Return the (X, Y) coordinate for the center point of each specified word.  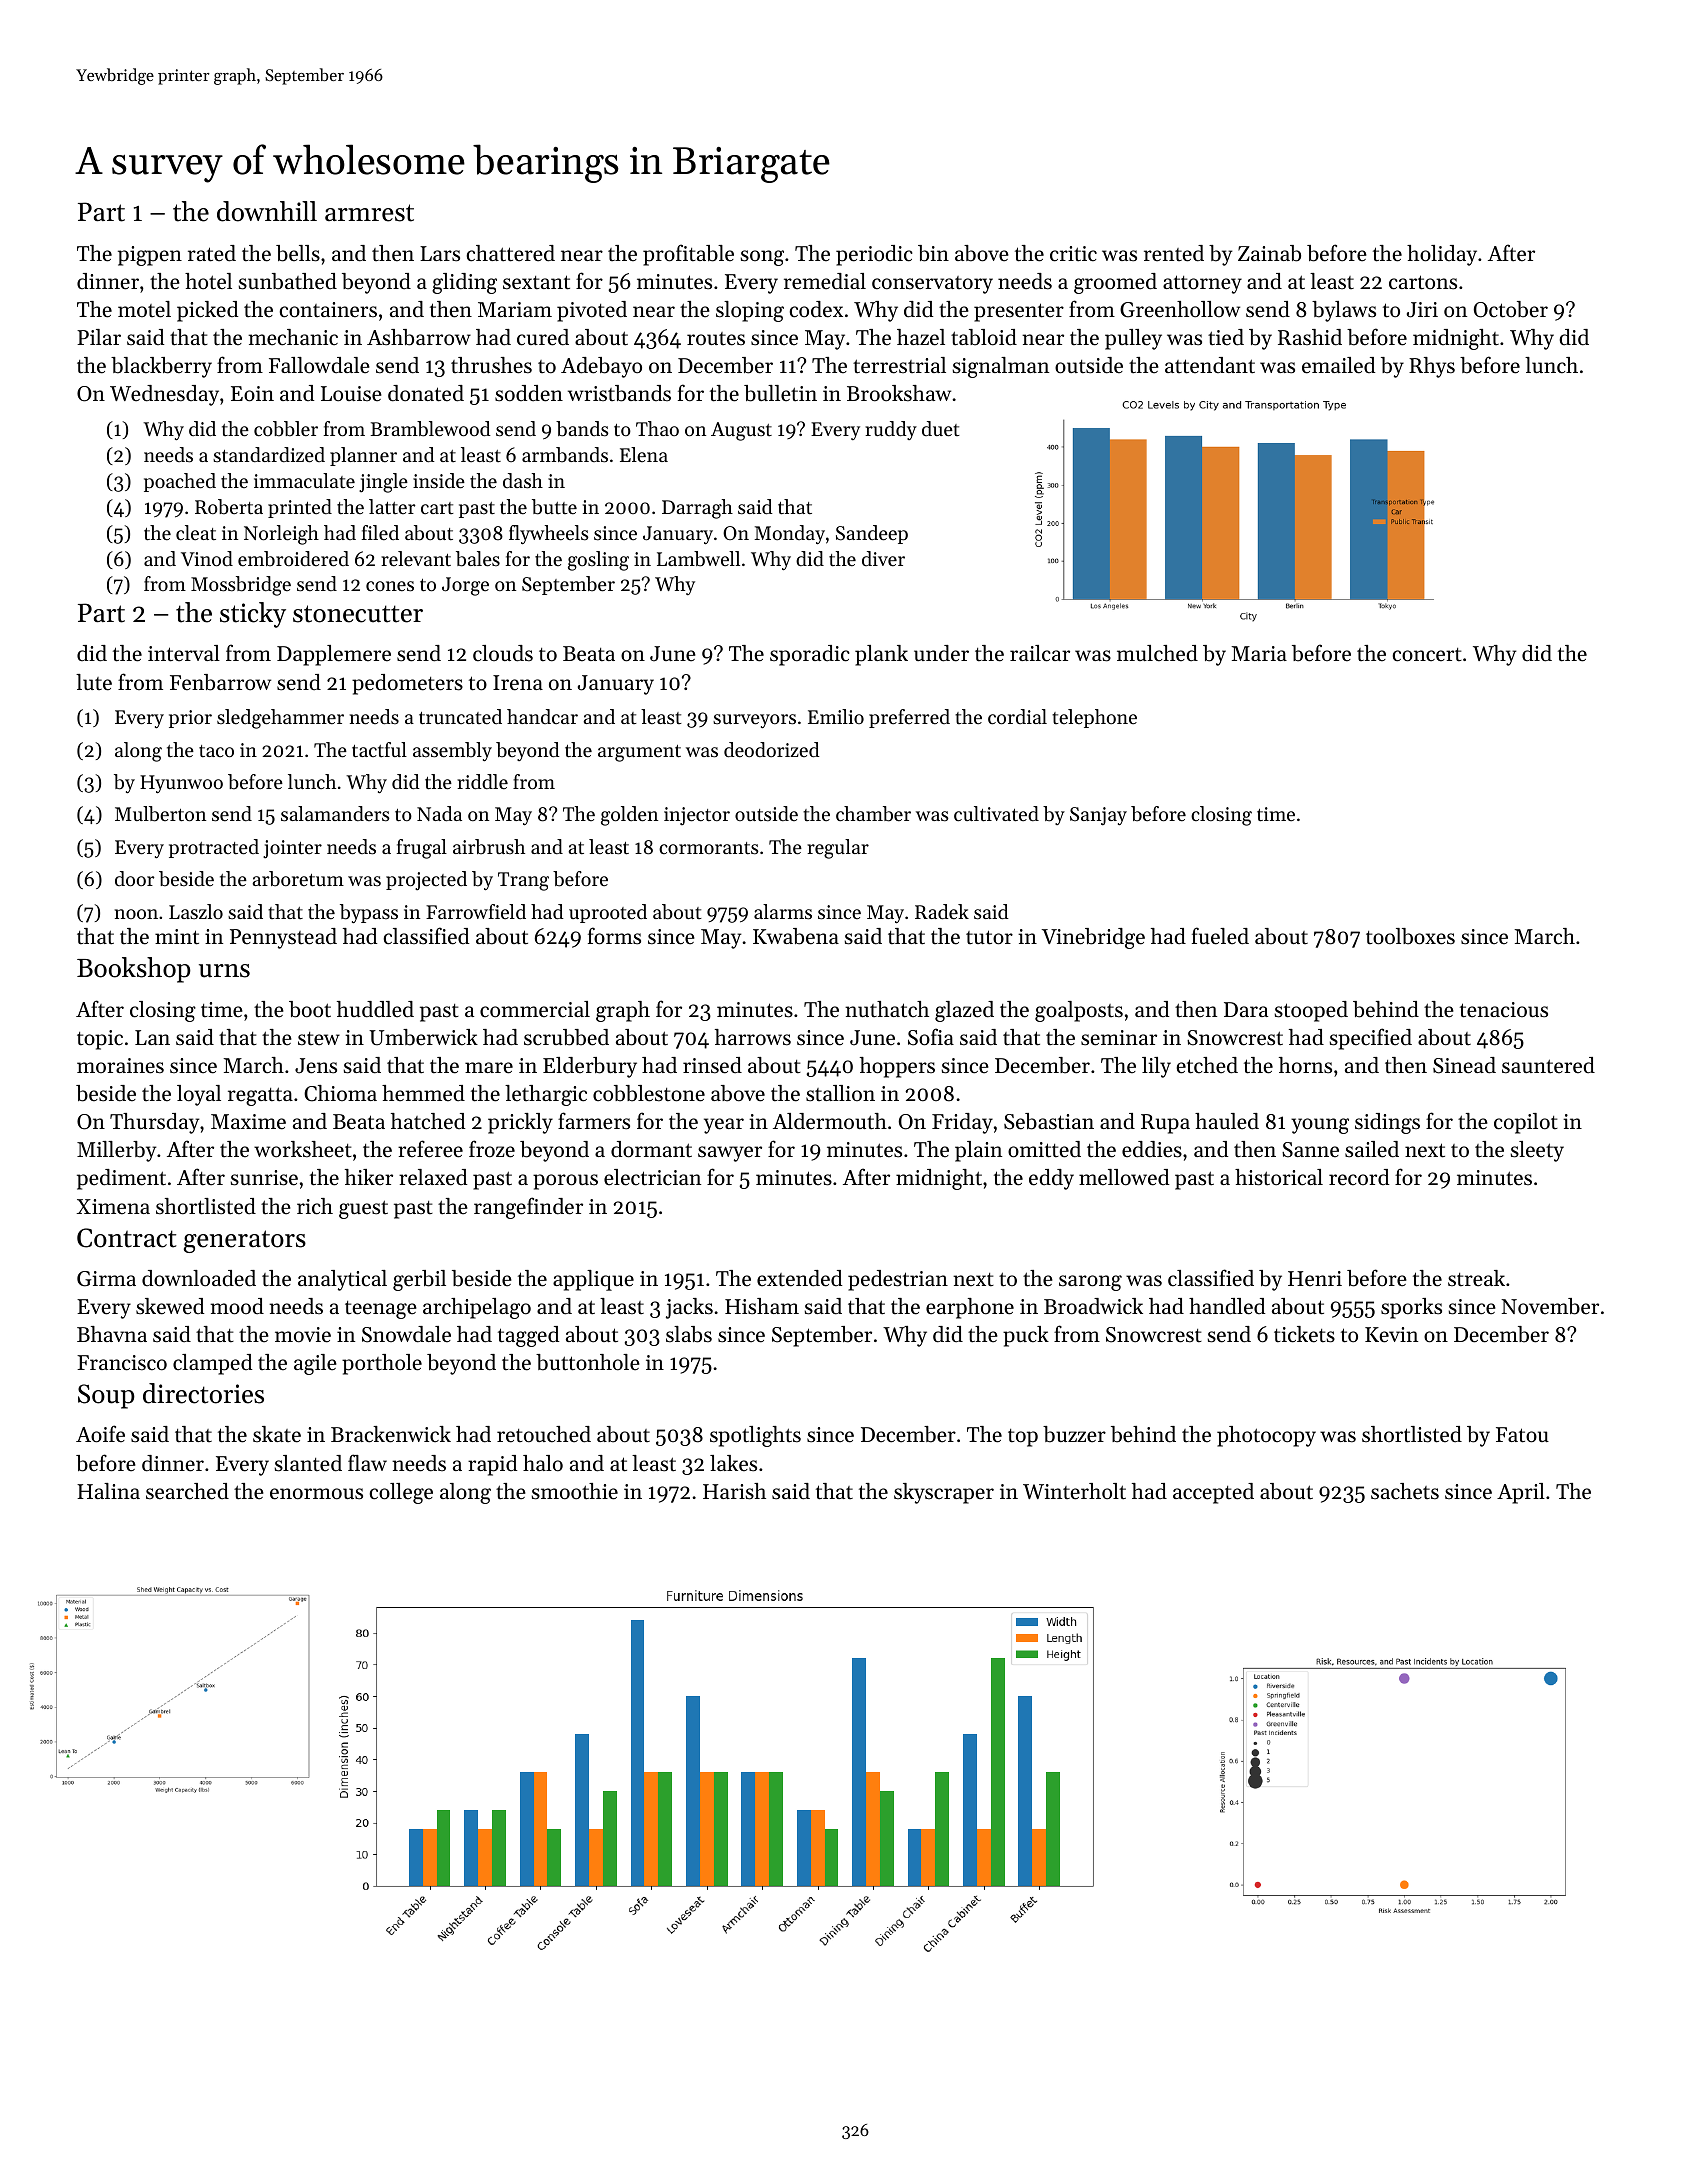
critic (1073, 254)
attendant (1210, 365)
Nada (439, 814)
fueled (1220, 936)
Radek (942, 912)
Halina (108, 1491)
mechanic (293, 337)
